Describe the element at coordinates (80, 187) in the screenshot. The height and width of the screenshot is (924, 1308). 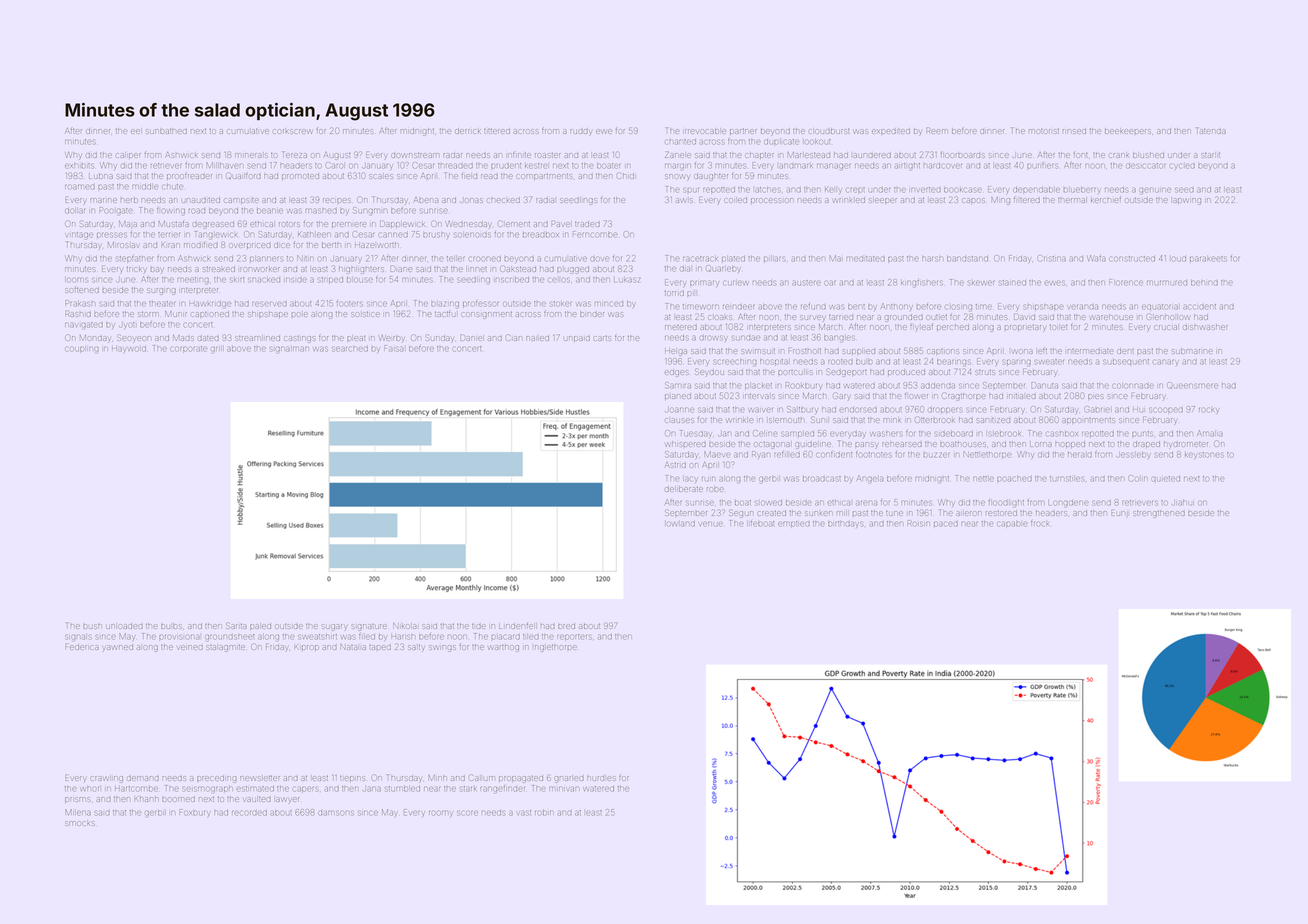
I see `roamed` at that location.
